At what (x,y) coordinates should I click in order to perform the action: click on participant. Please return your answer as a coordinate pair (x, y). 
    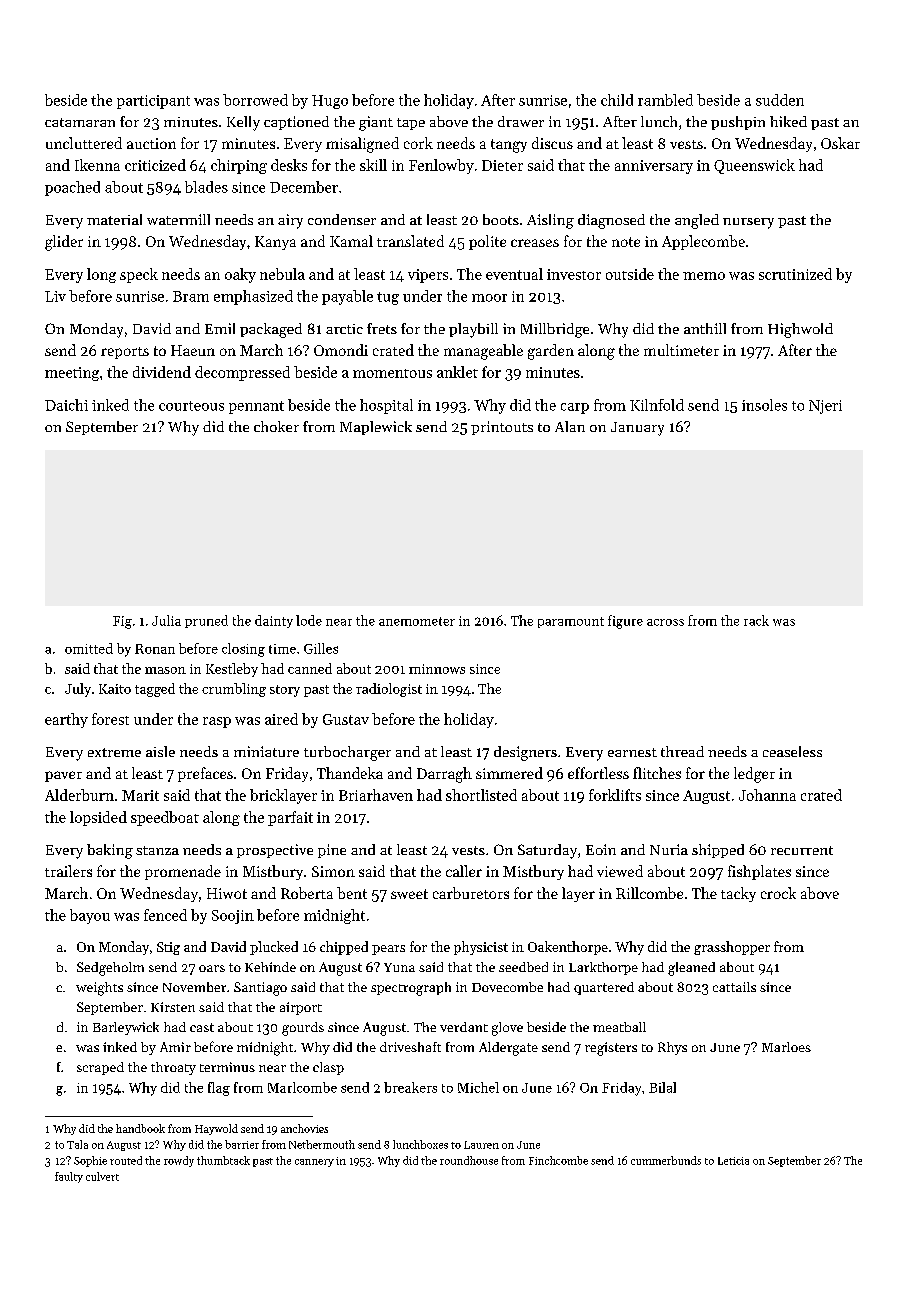
    Looking at the image, I should click on (153, 102).
